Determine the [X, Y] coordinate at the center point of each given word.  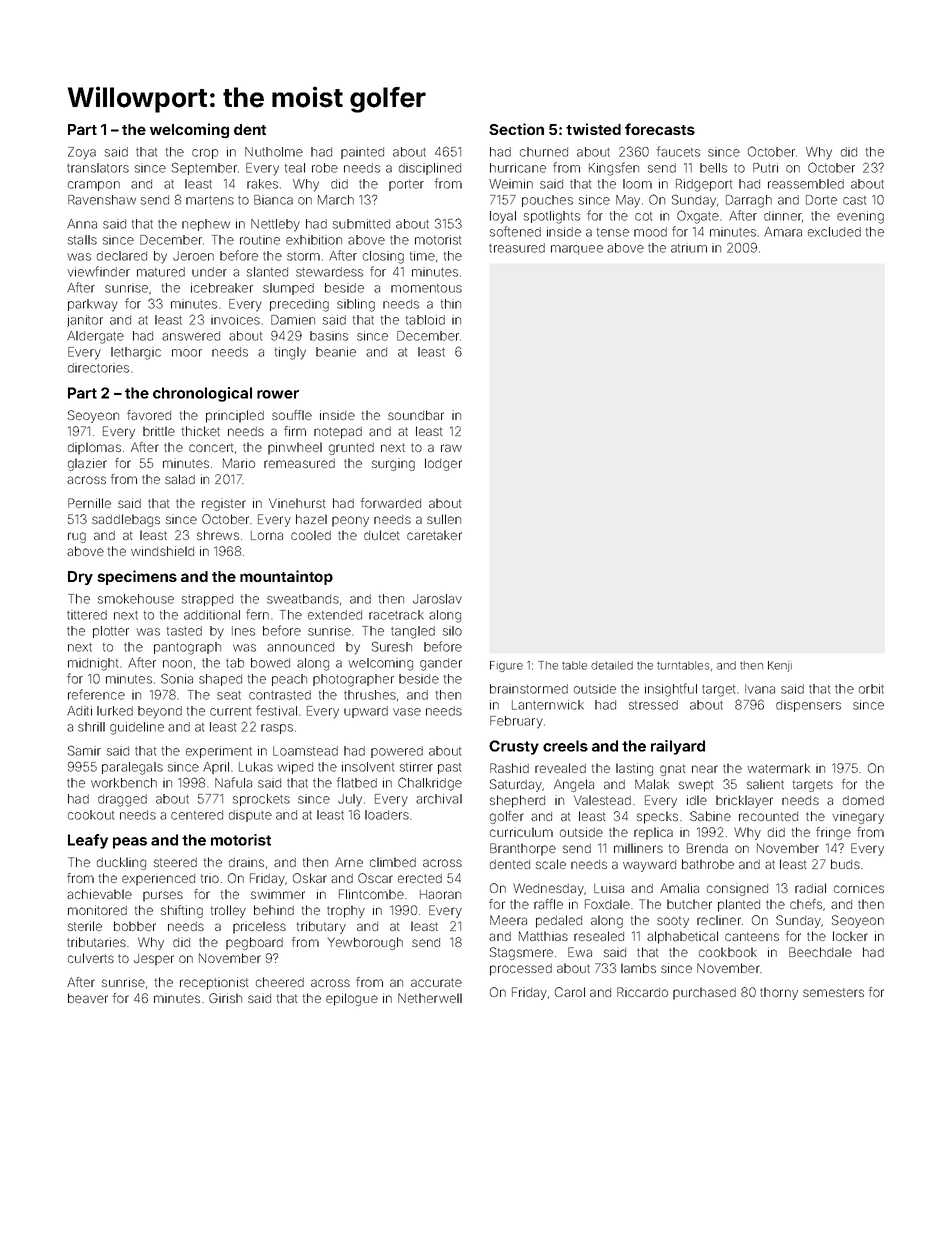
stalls [82, 240]
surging [393, 464]
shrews [218, 535]
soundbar [416, 415]
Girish [225, 998]
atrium [689, 248]
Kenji [780, 666]
